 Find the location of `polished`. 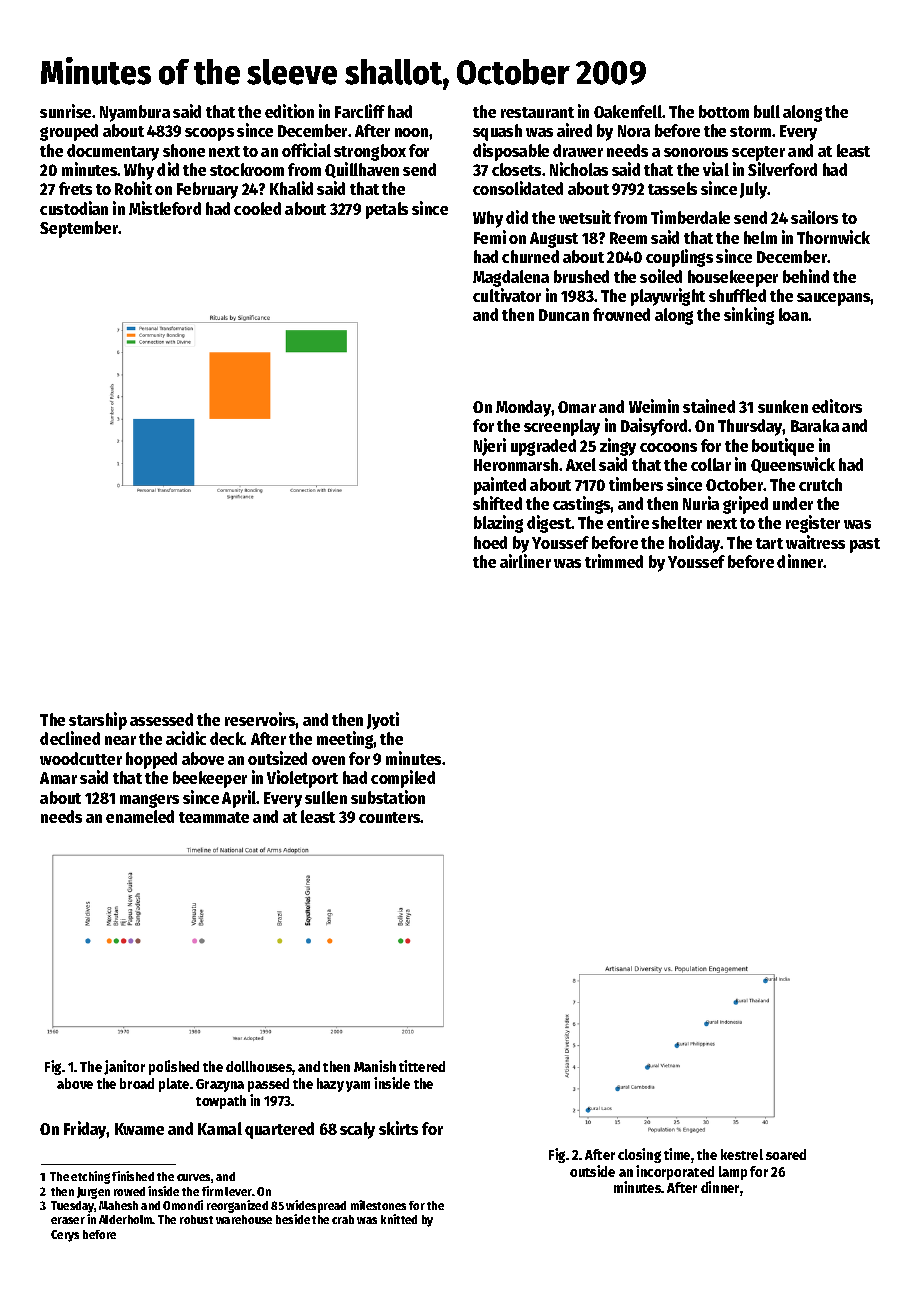

polished is located at coordinates (174, 1067).
